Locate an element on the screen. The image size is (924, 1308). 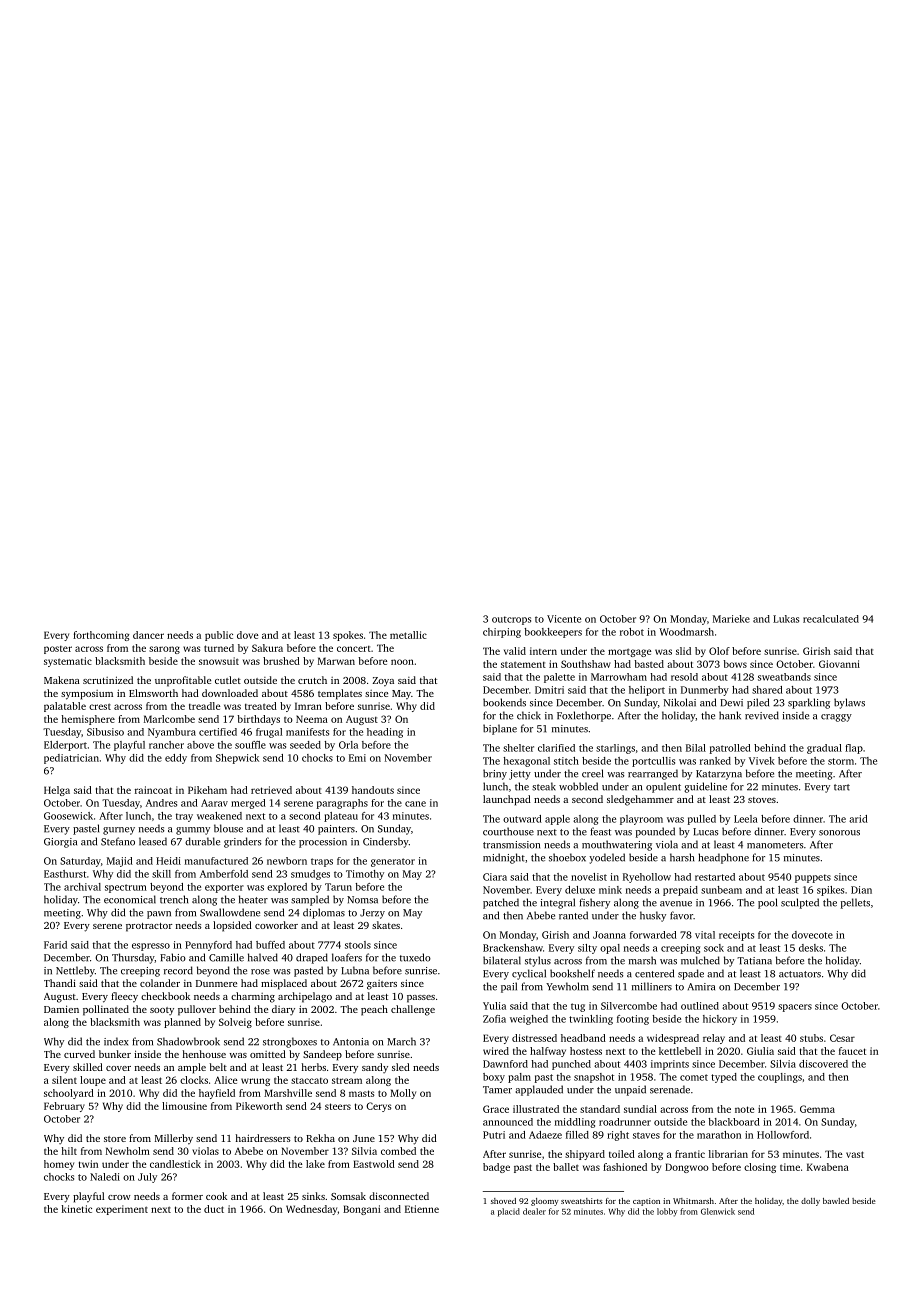
raincoat is located at coordinates (153, 790).
